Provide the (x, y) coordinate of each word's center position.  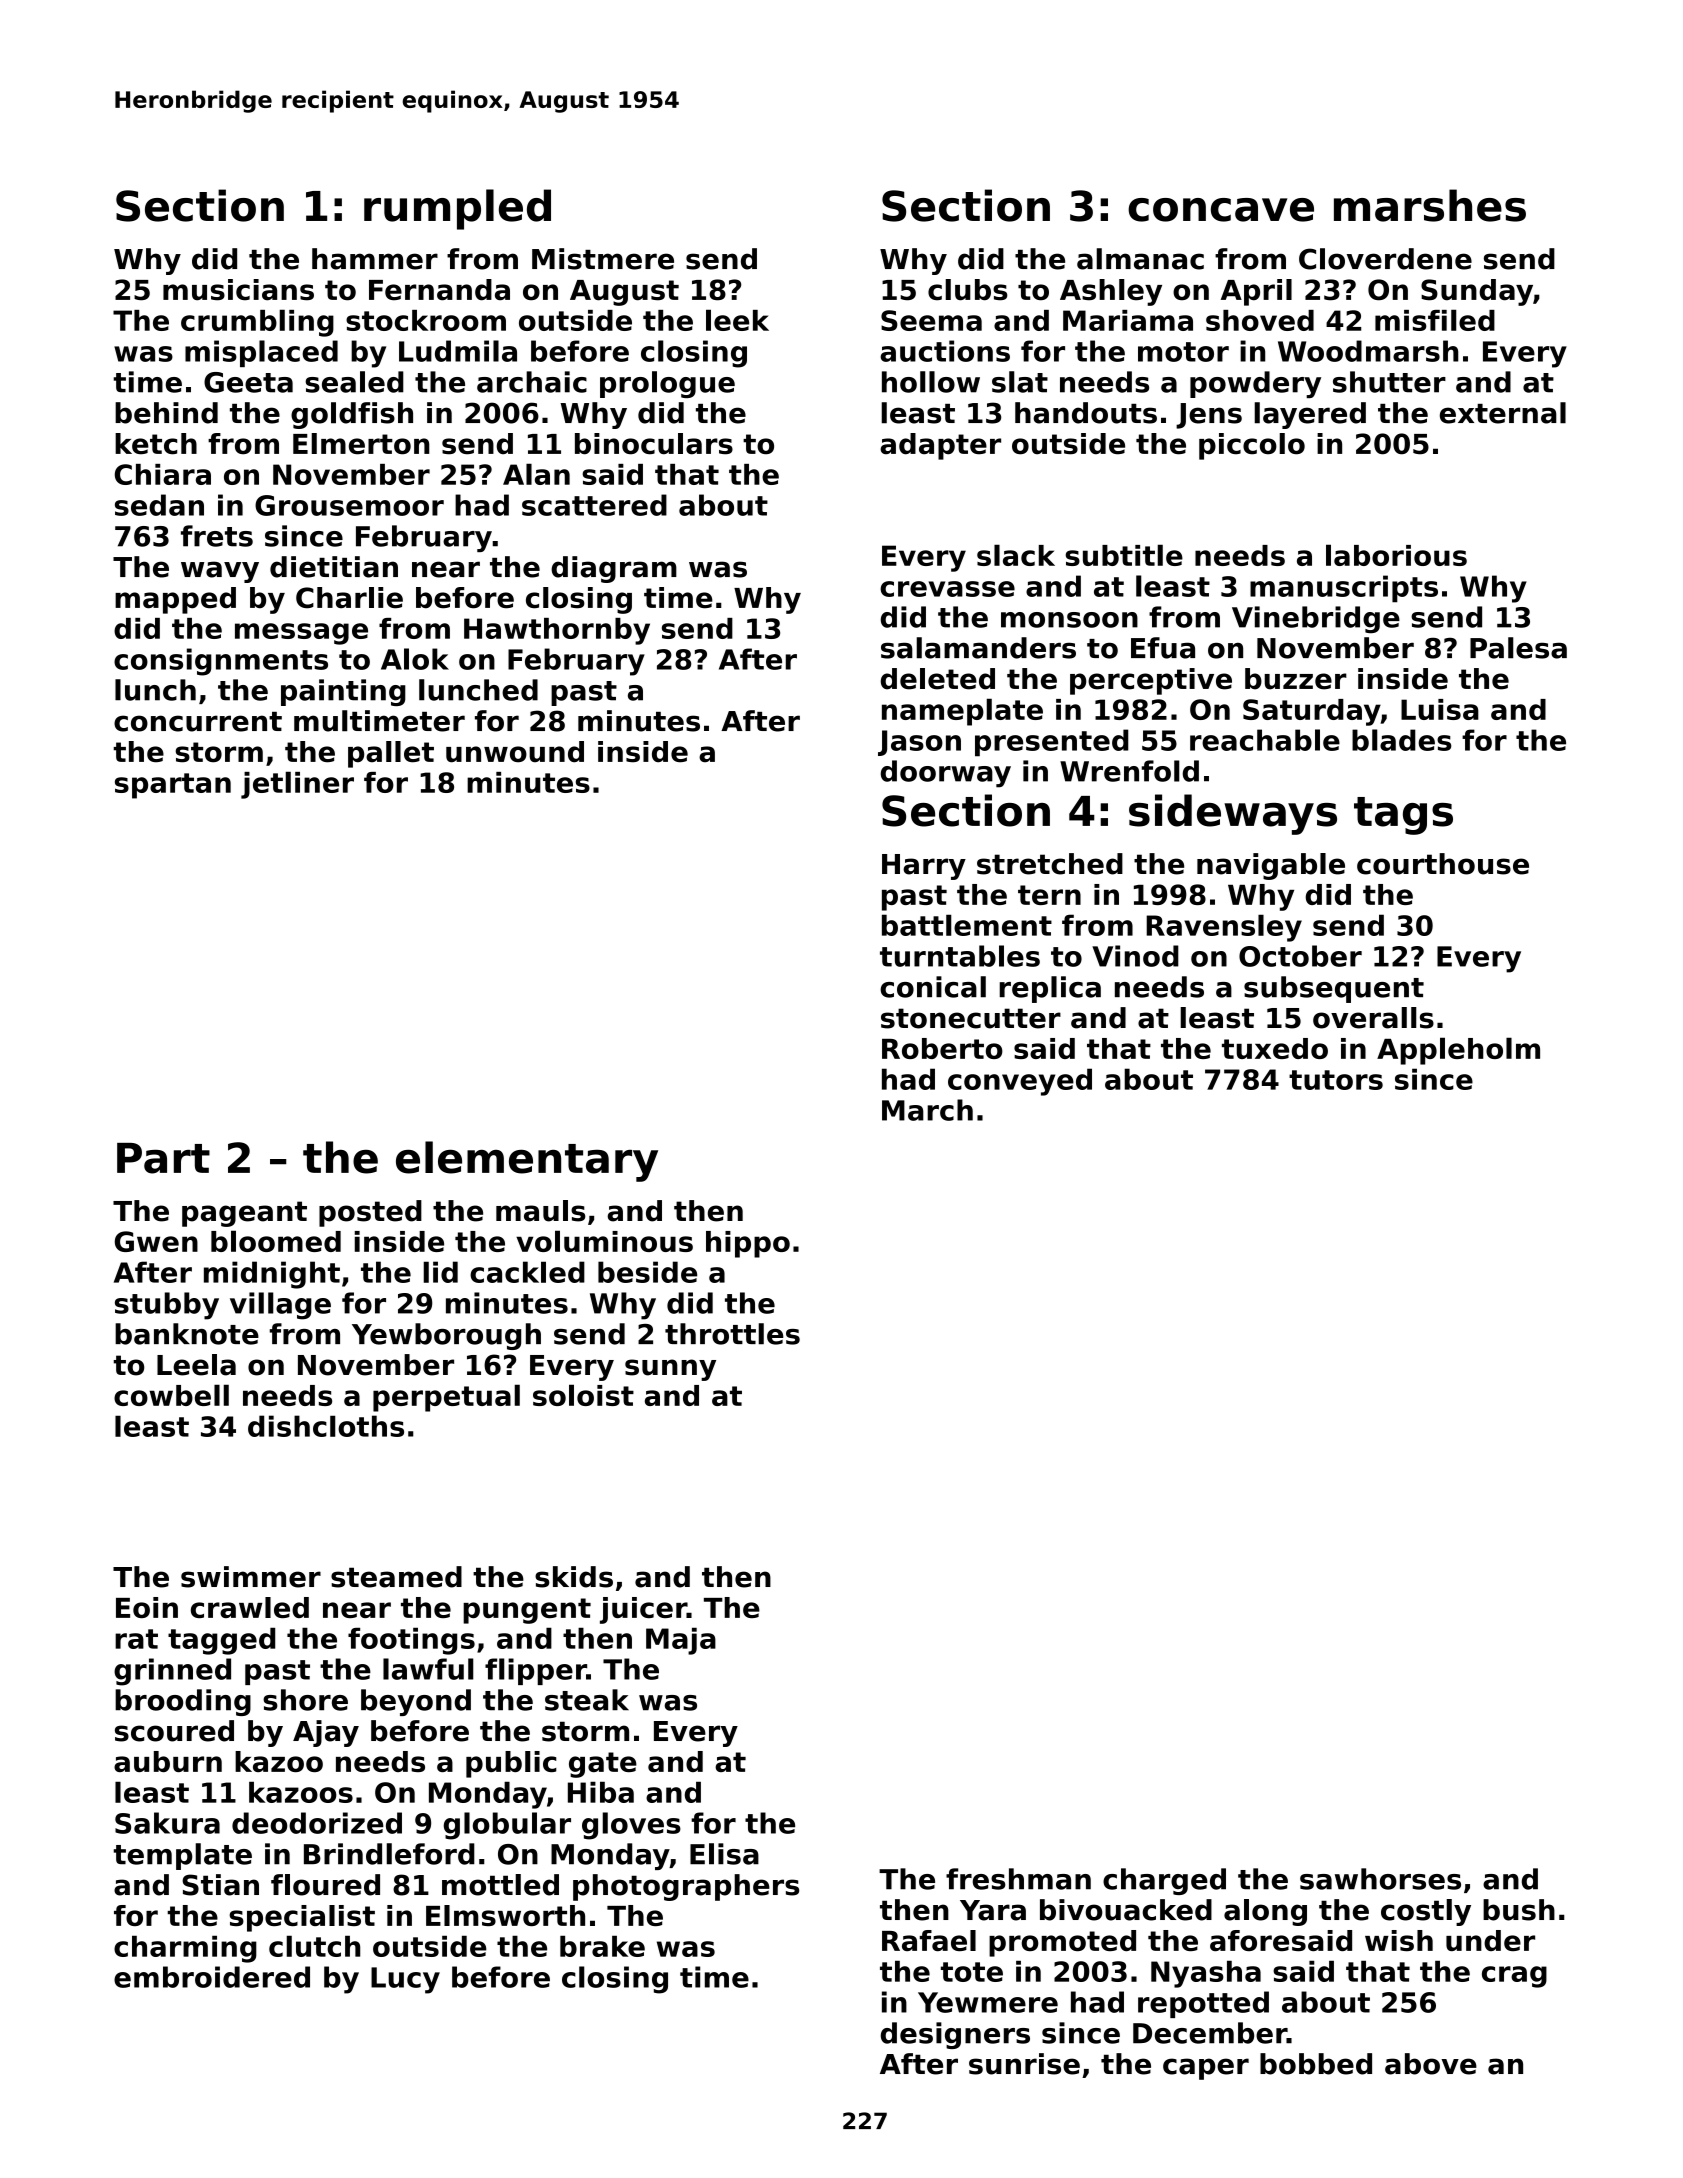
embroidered (212, 1977)
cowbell (171, 1395)
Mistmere (603, 259)
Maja (681, 1641)
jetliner (297, 785)
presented (1052, 743)
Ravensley (1224, 928)
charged (1164, 1881)
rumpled (457, 209)
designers (955, 2035)
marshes (1430, 205)
